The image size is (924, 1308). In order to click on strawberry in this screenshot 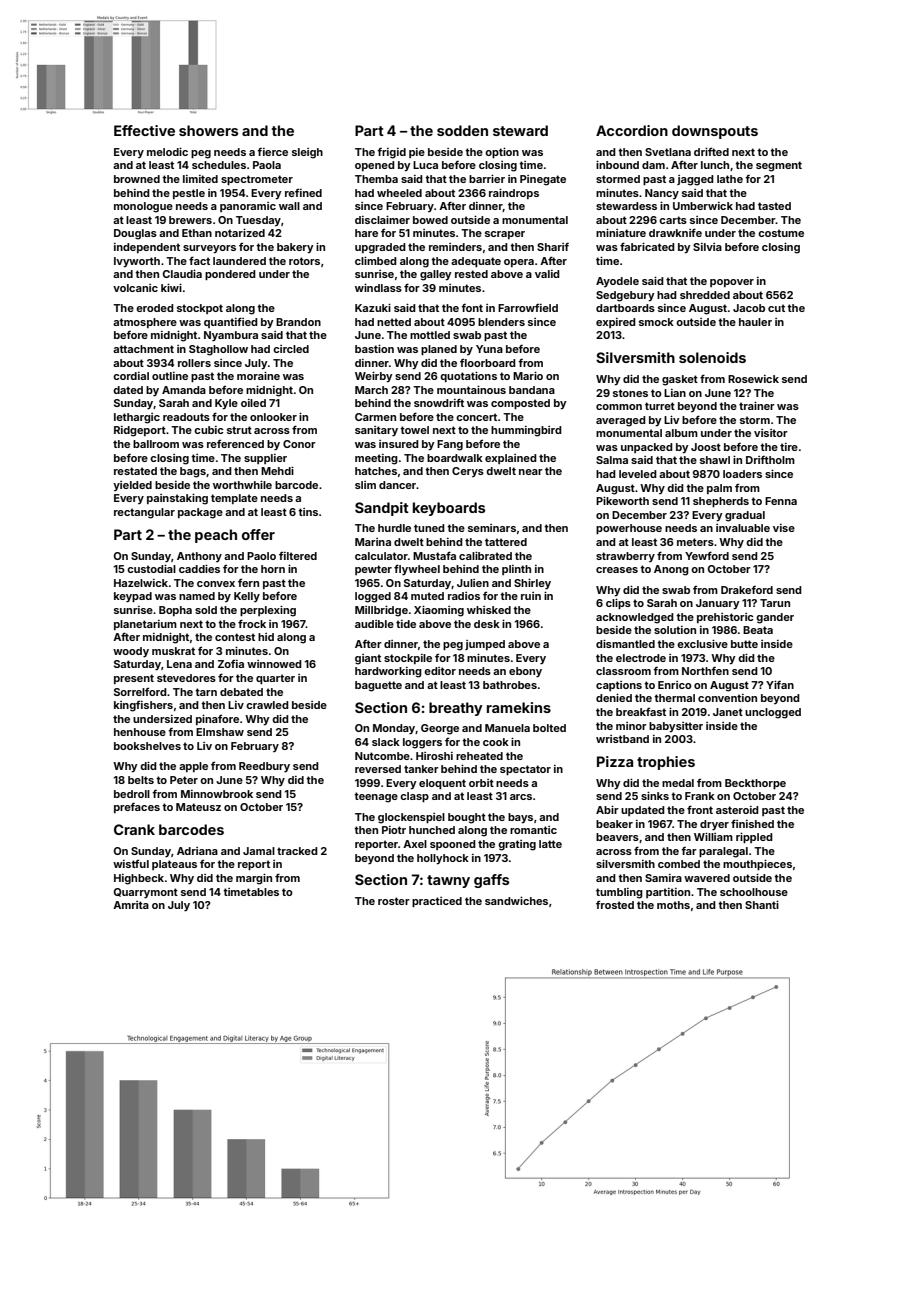, I will do `click(625, 557)`.
